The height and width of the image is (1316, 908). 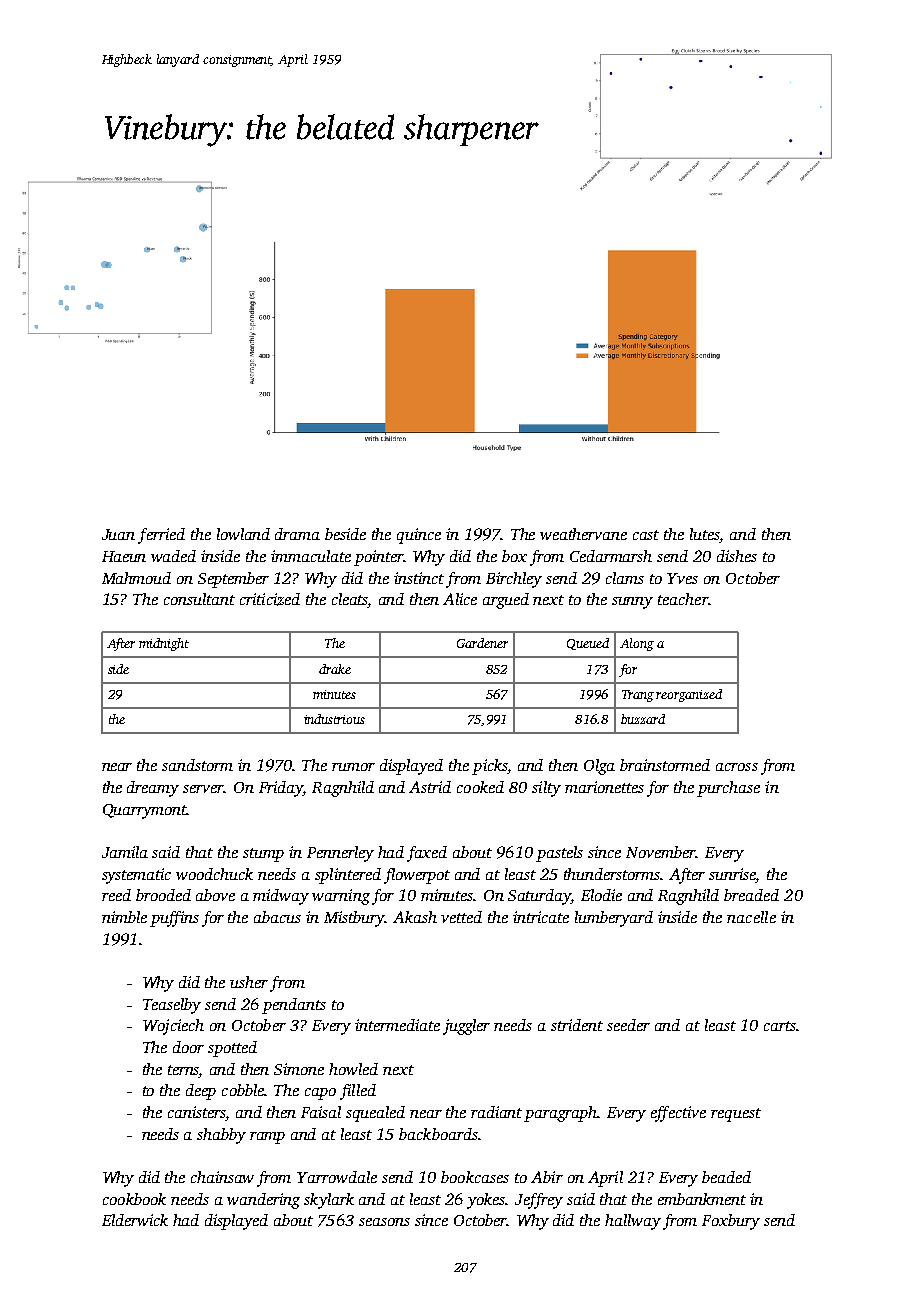 What do you see at coordinates (466, 1027) in the image?
I see `juggler` at bounding box center [466, 1027].
